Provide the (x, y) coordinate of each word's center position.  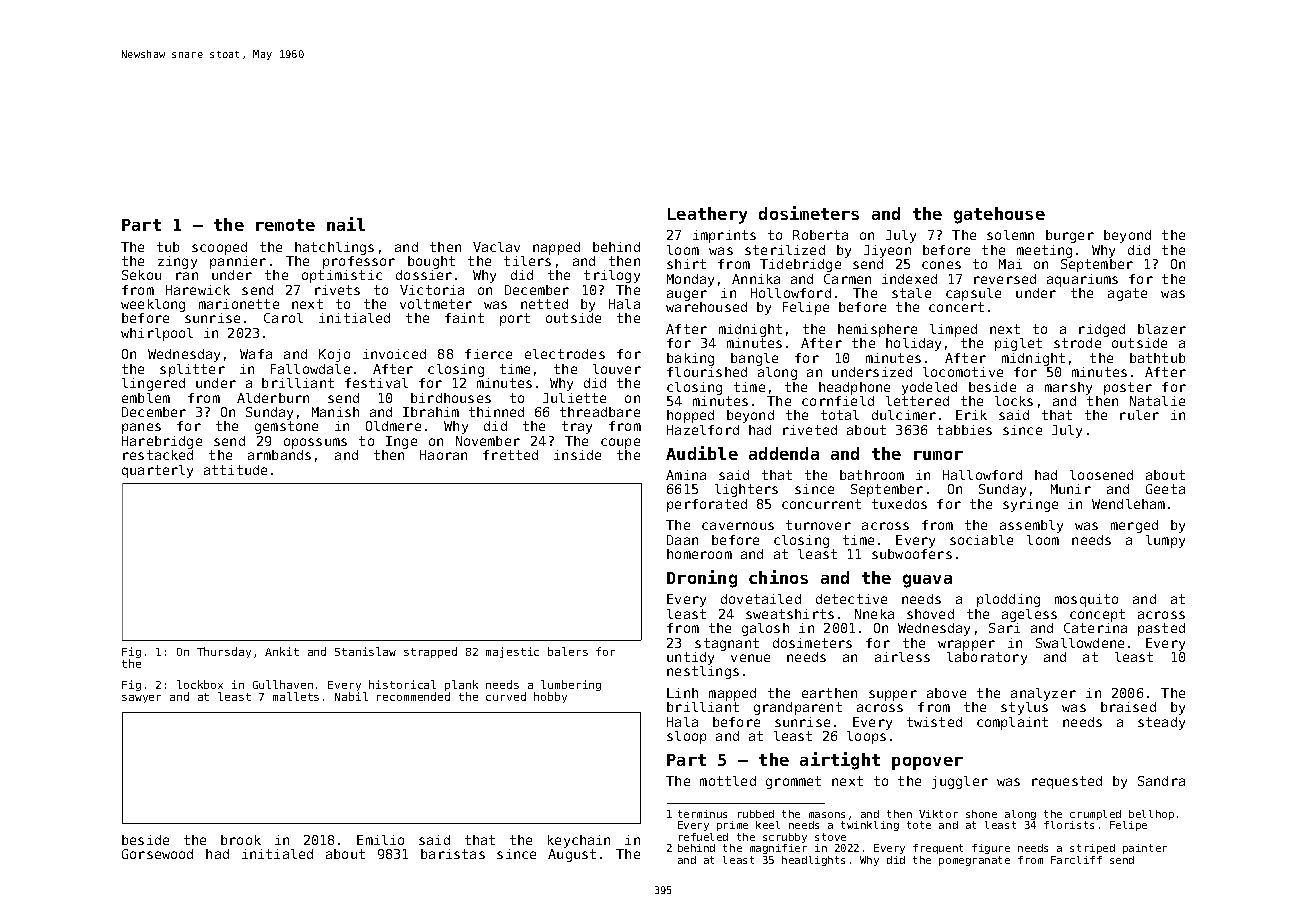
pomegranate (974, 861)
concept (1097, 615)
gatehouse (999, 215)
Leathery (707, 215)
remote (285, 225)
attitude (235, 470)
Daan (682, 540)
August (572, 855)
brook (241, 840)
